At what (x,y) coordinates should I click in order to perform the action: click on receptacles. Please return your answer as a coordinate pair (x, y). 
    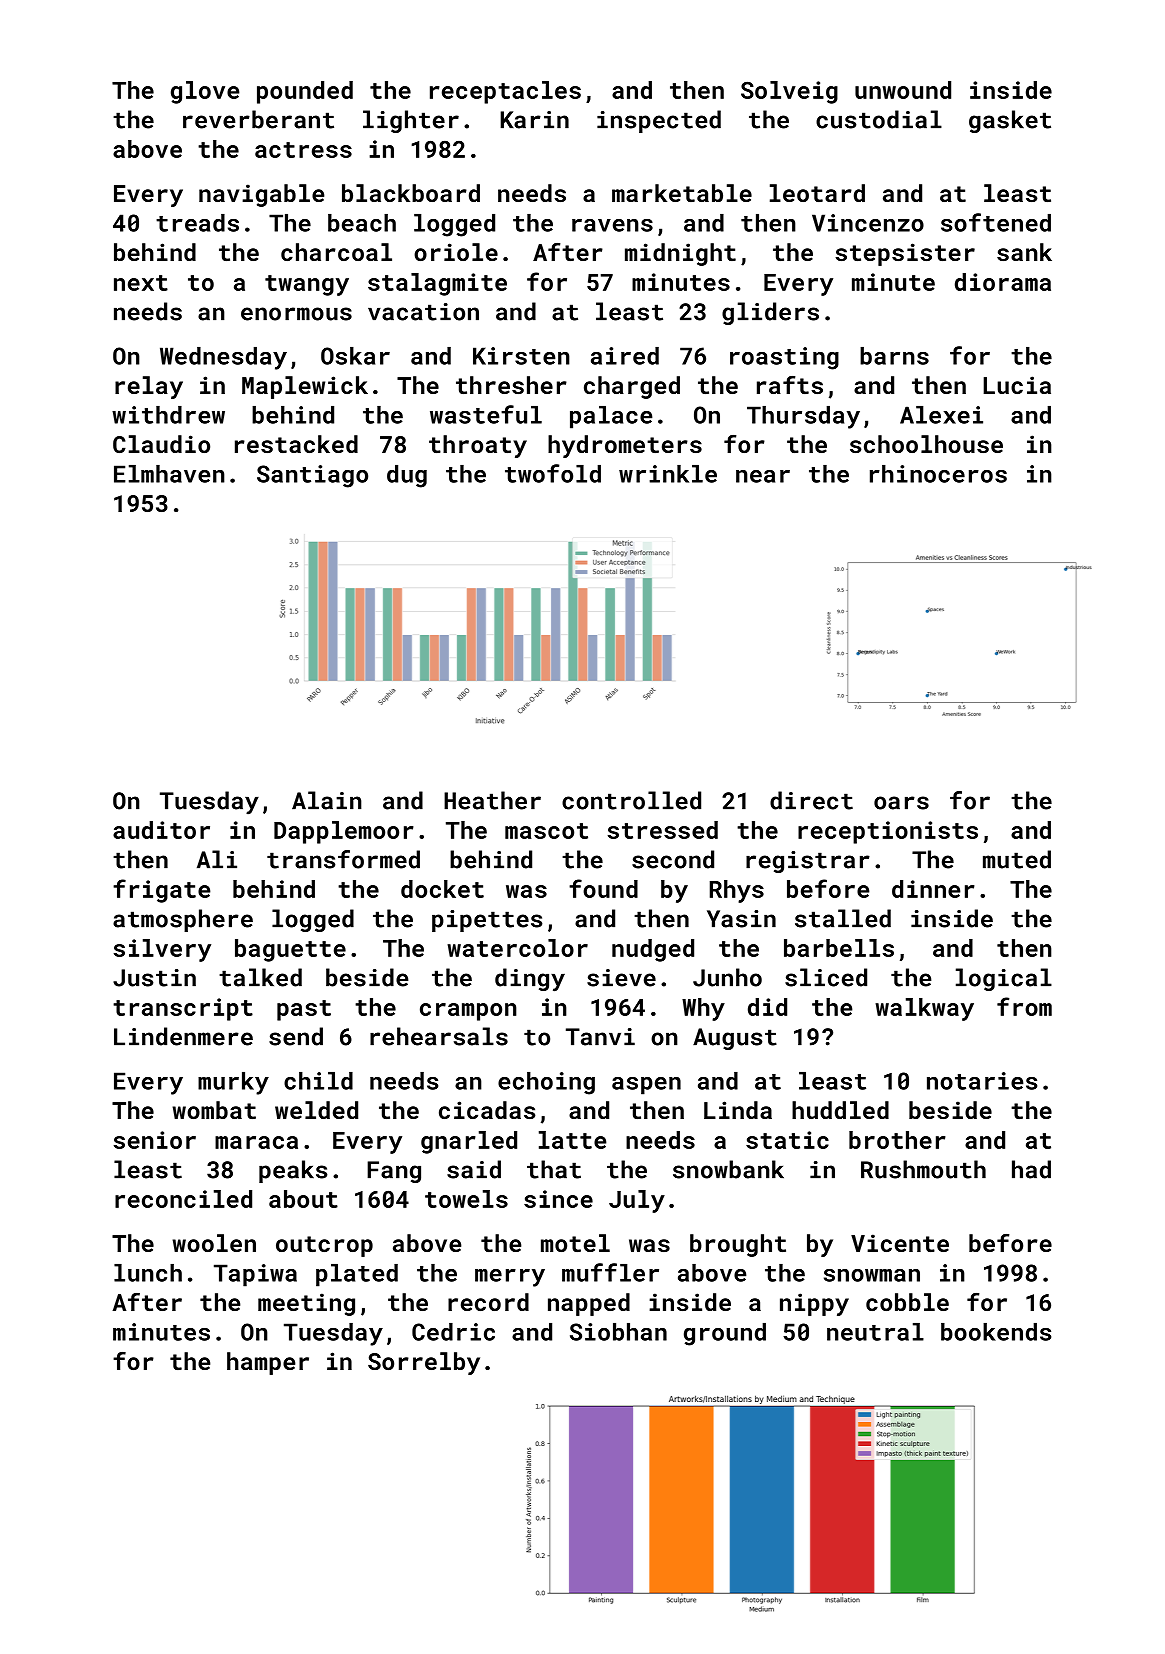
    Looking at the image, I should click on (505, 92).
